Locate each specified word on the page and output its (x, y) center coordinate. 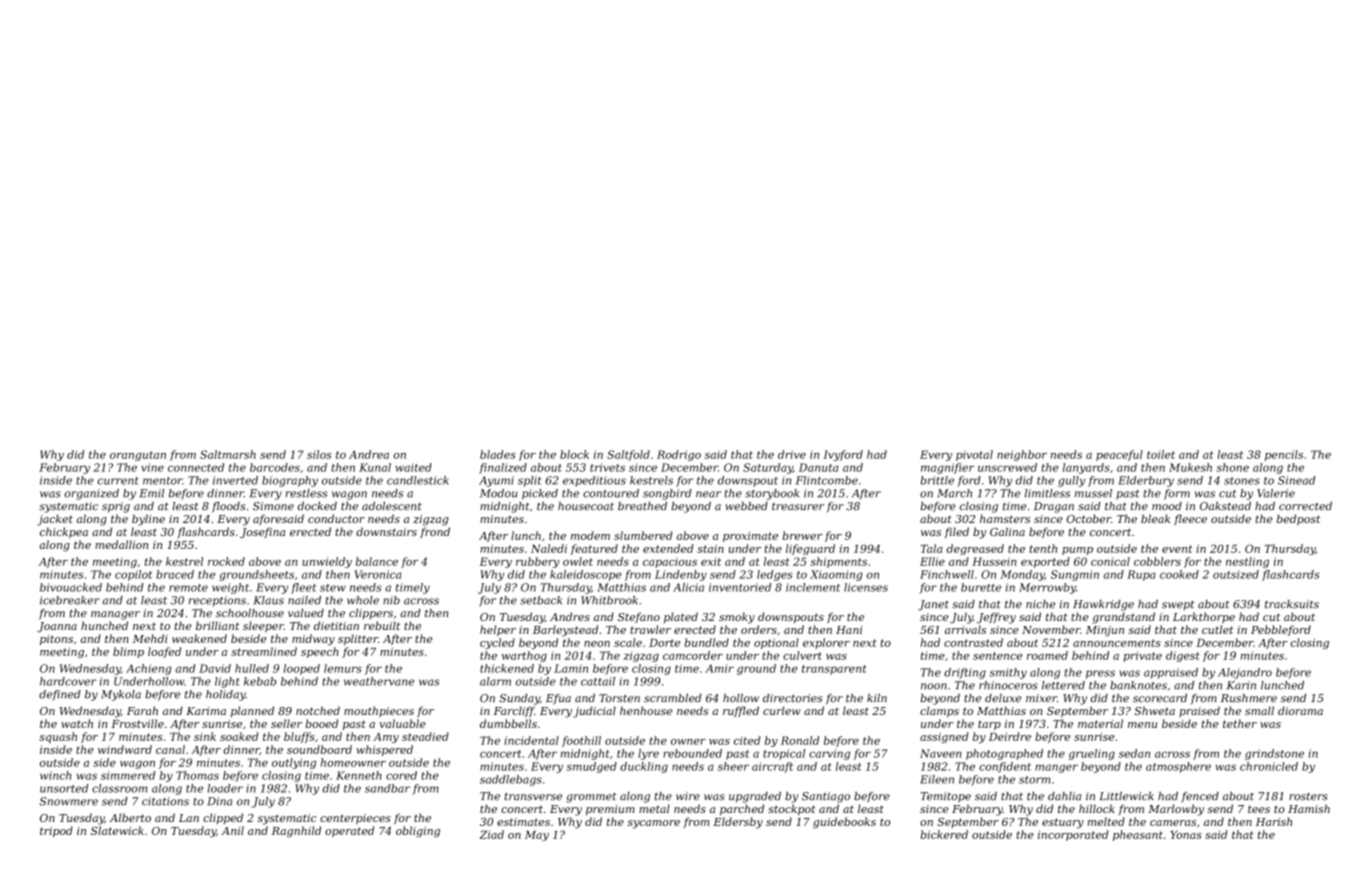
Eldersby (738, 823)
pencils (1284, 455)
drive (792, 454)
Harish (1274, 821)
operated (349, 831)
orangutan (138, 456)
